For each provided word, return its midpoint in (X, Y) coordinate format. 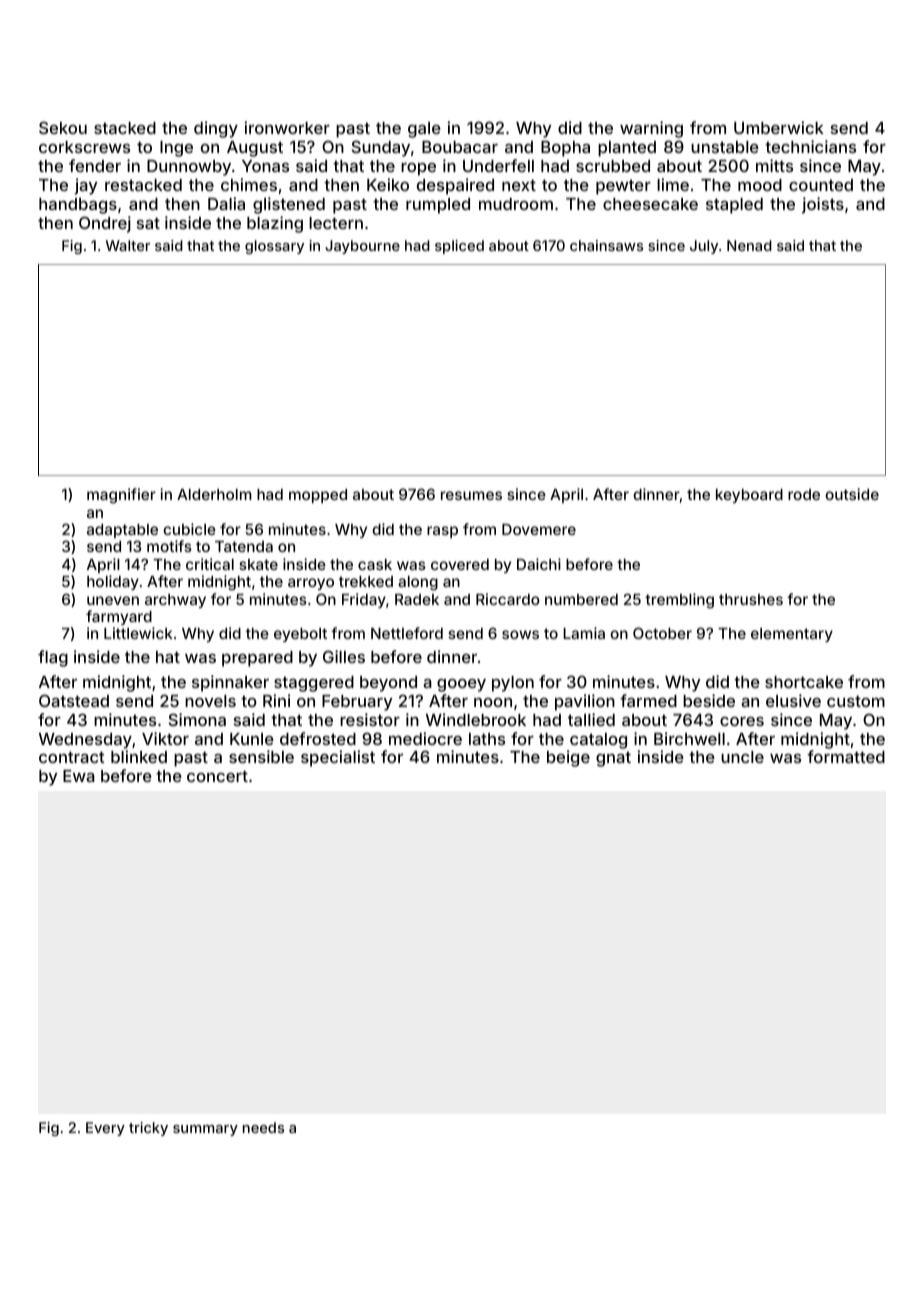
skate (258, 564)
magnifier (121, 496)
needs (263, 1127)
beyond (388, 684)
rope (418, 169)
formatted (846, 756)
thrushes (751, 599)
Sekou (63, 127)
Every (105, 1129)
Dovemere (539, 529)
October (662, 633)
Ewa (79, 776)
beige (568, 758)
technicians (810, 146)
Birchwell (689, 738)
